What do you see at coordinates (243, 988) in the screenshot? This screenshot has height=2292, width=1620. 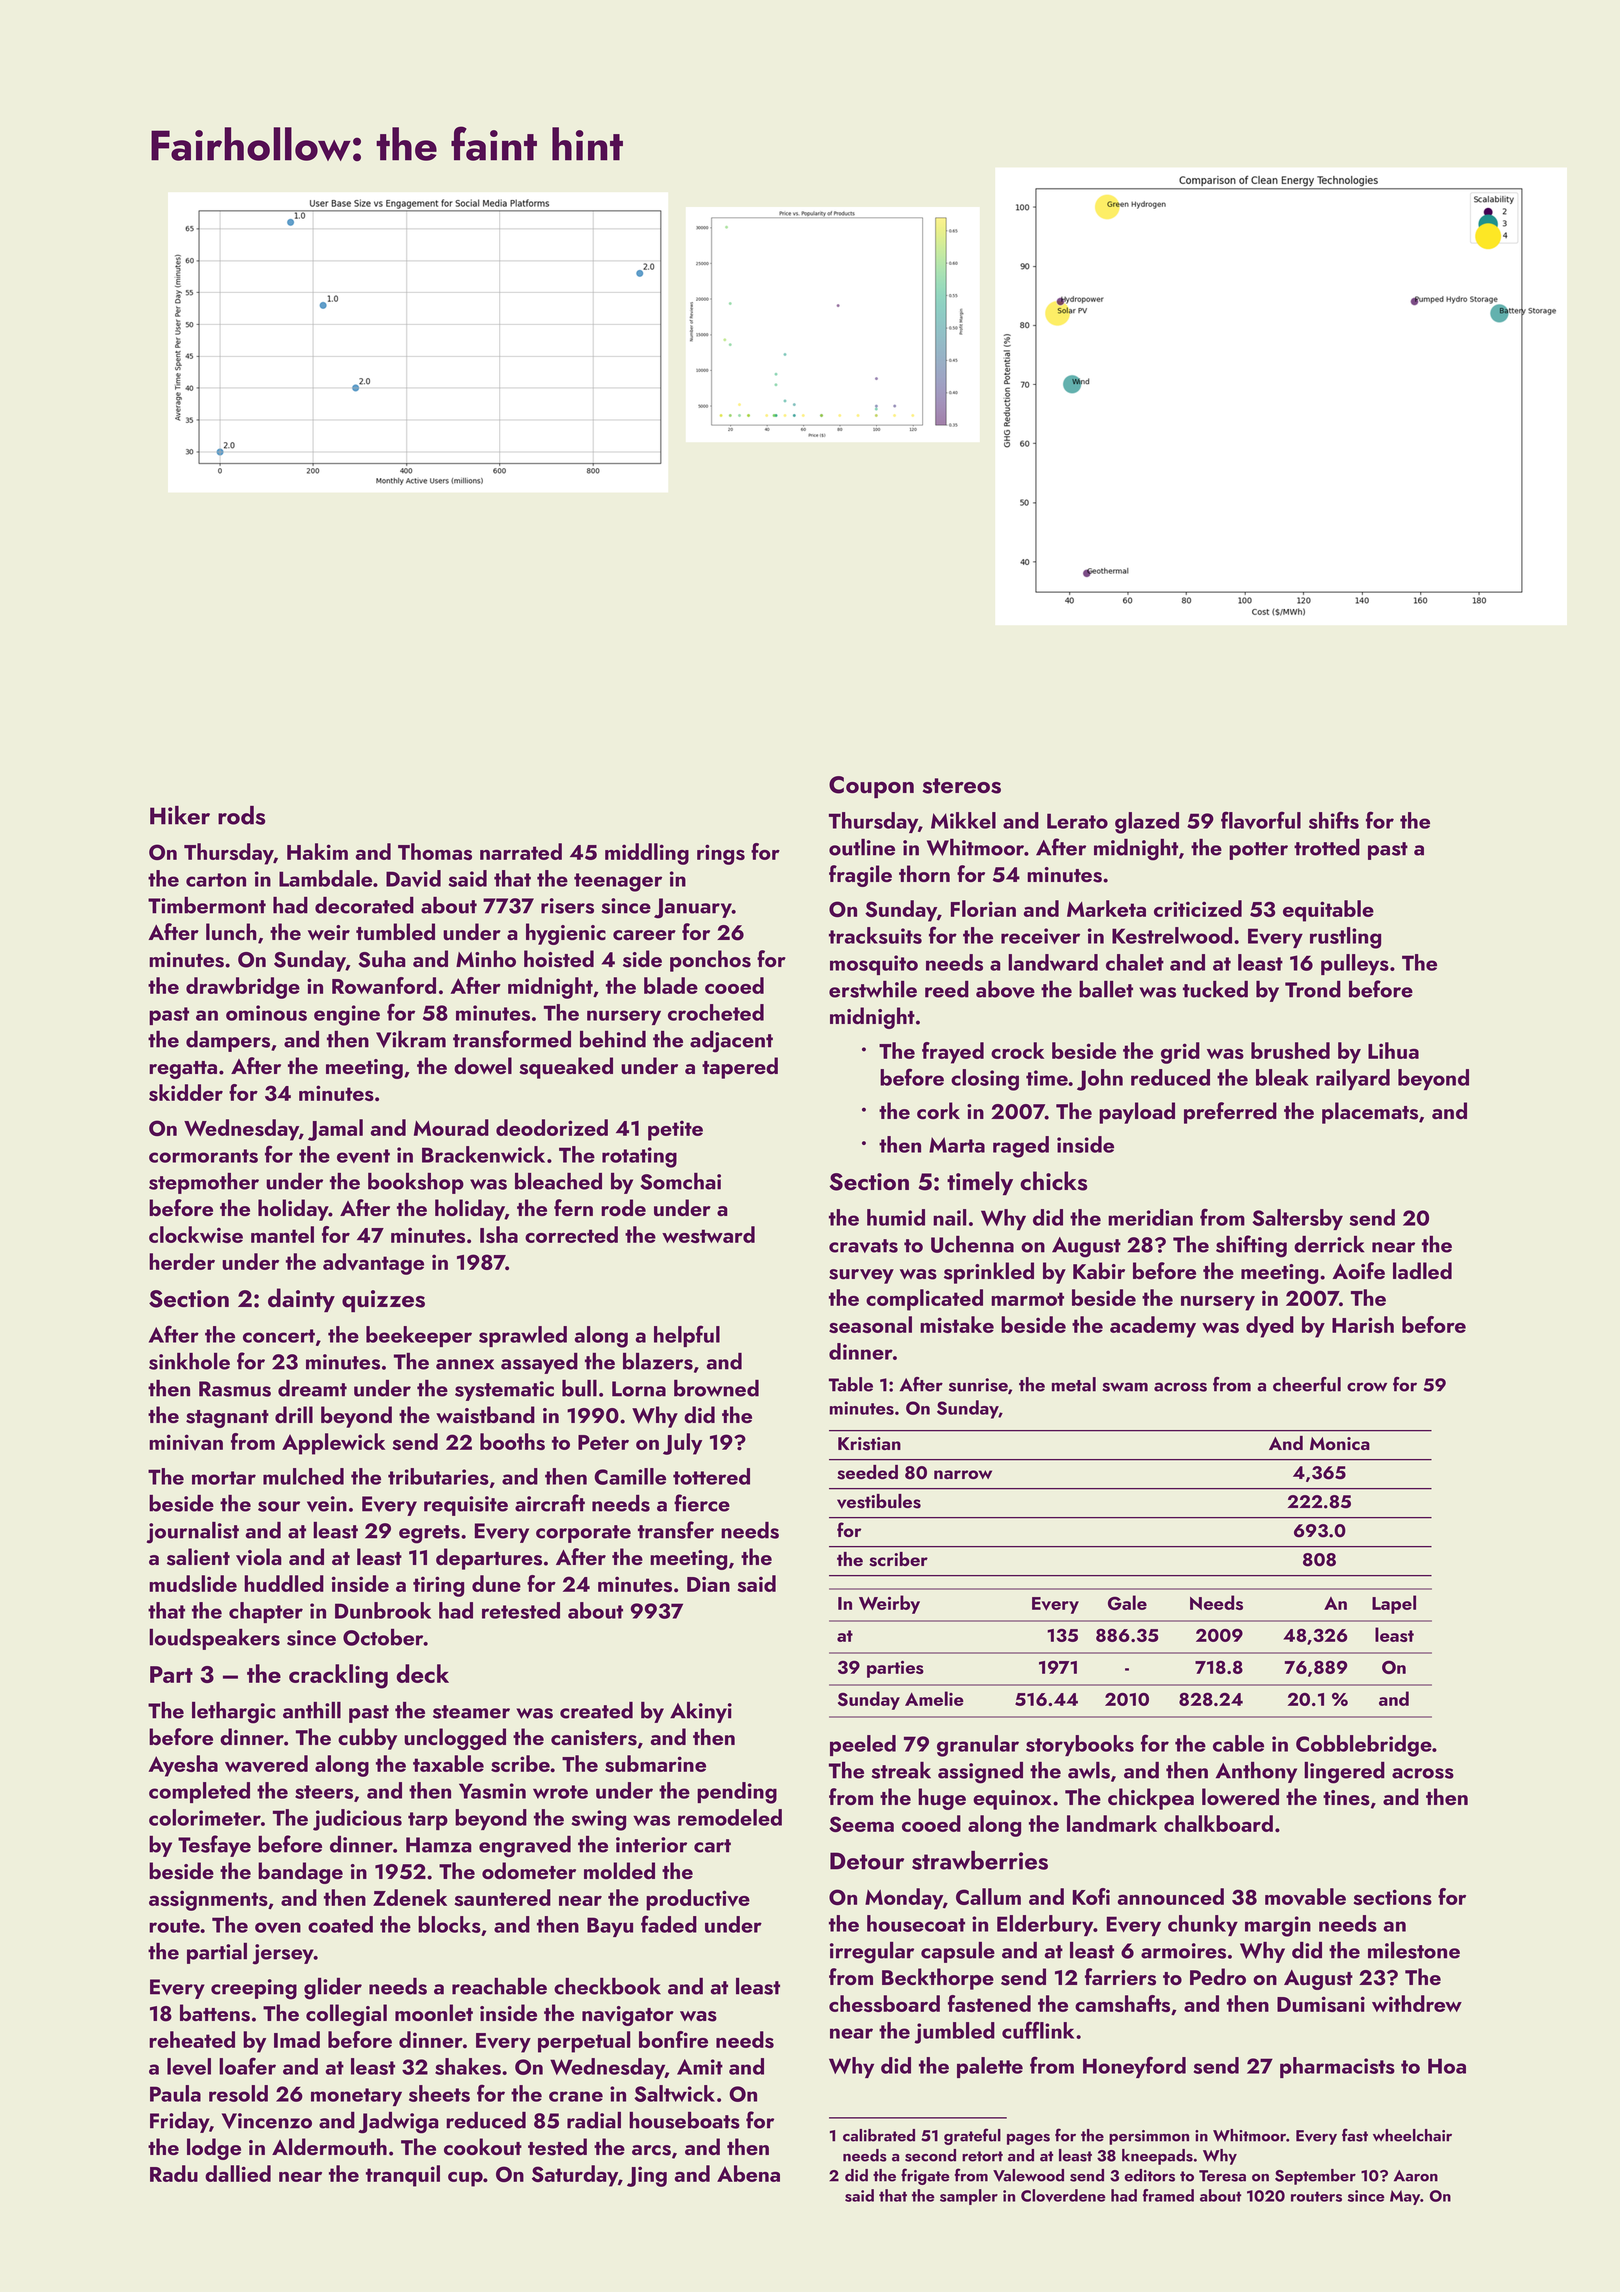 I see `drawbridge` at bounding box center [243, 988].
